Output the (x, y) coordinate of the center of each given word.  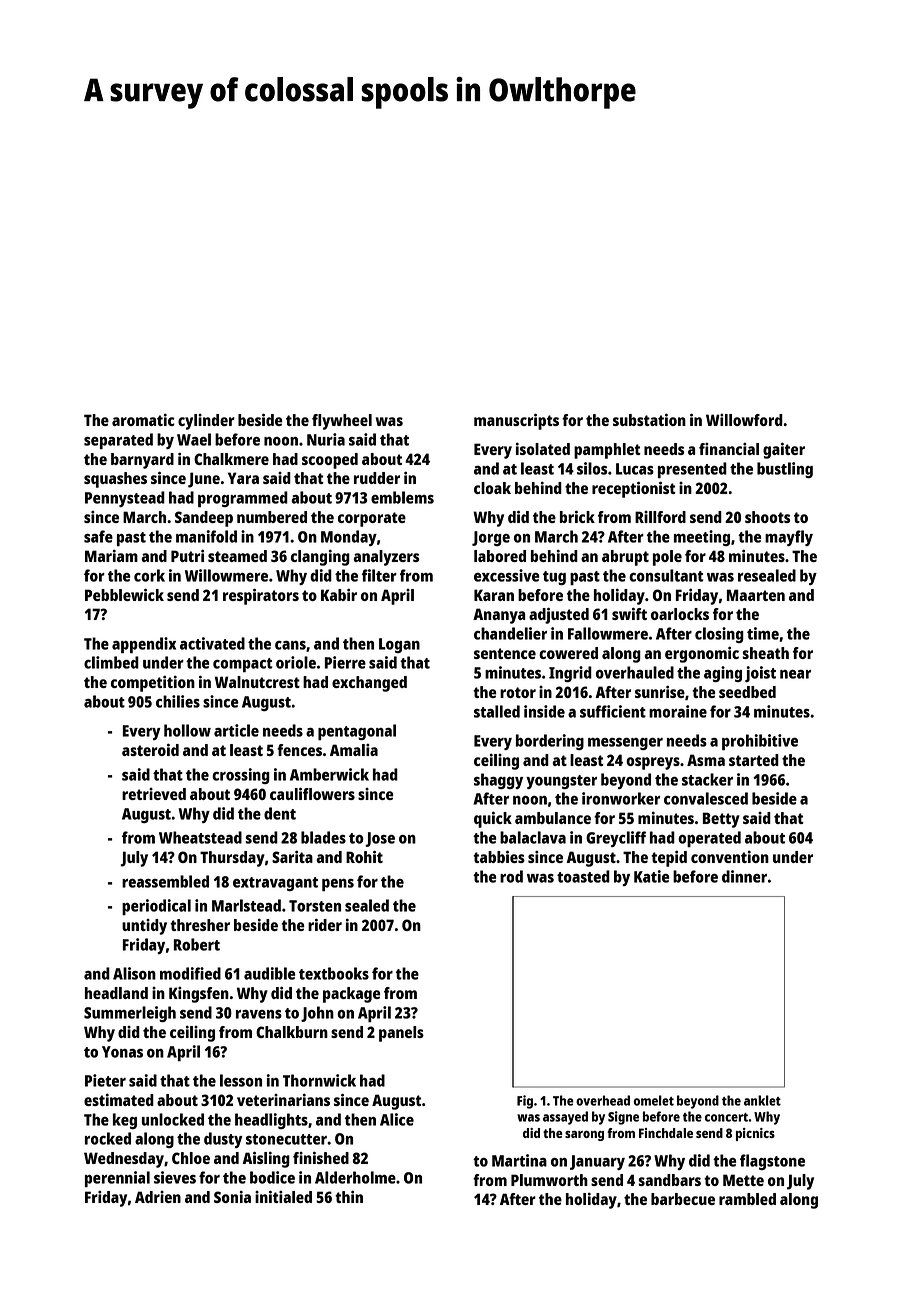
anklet (762, 1100)
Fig (525, 1102)
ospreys (653, 763)
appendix (144, 645)
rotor (518, 692)
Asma (706, 760)
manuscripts (516, 421)
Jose (380, 839)
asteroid (150, 749)
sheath (765, 653)
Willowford (744, 420)
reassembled (165, 881)
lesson (241, 1080)
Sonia (232, 1197)
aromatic (143, 420)
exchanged (369, 684)
